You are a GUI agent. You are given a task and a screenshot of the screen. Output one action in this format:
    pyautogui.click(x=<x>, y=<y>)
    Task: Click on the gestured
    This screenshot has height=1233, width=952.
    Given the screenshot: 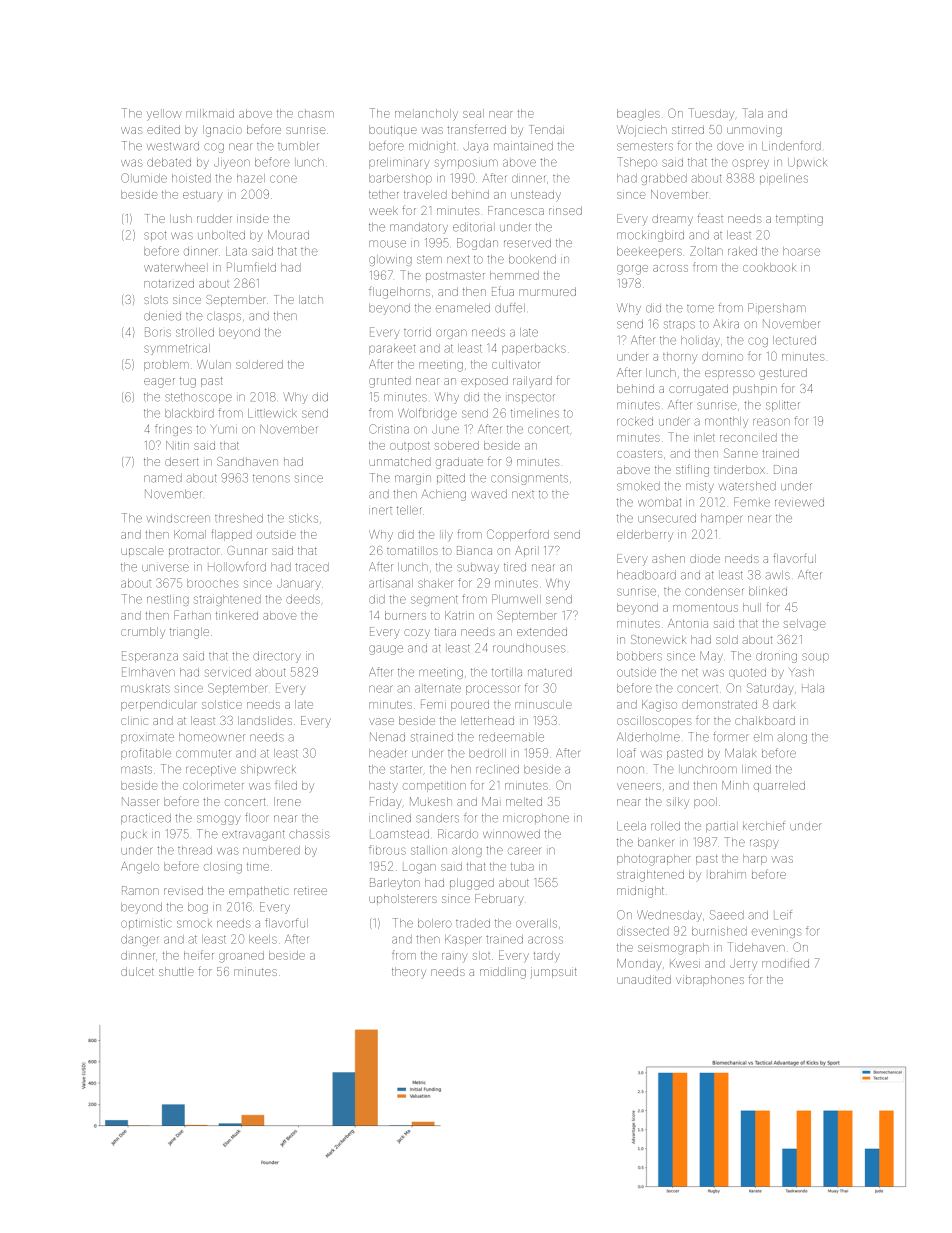 What is the action you would take?
    pyautogui.click(x=783, y=374)
